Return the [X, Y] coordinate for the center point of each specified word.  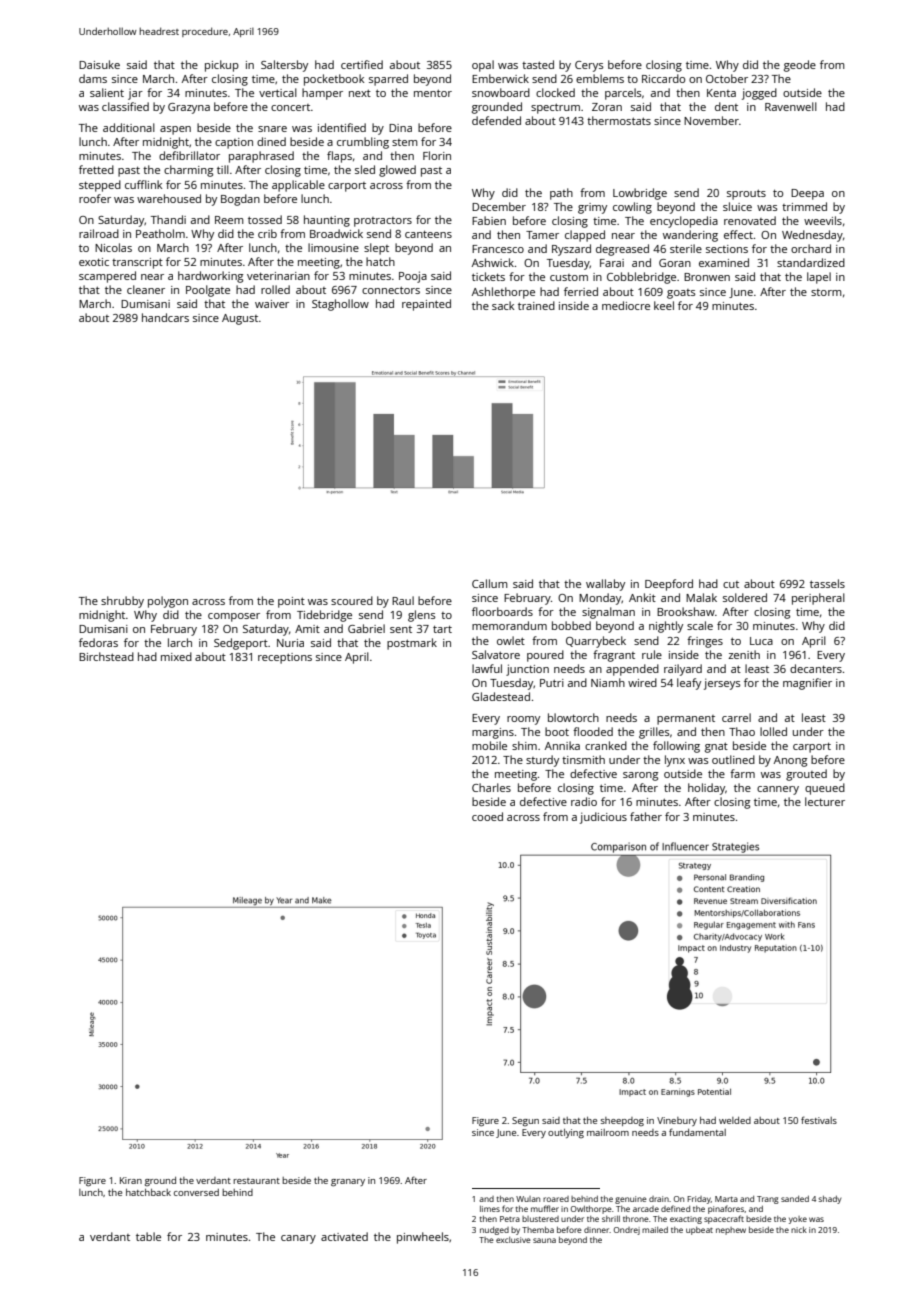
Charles [491, 787]
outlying [566, 1133]
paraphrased [261, 157]
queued [825, 789]
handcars [165, 317]
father [646, 816]
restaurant [256, 1181]
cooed [487, 816]
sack [503, 305]
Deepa [807, 194]
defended [496, 120]
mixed [176, 656]
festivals [819, 1120]
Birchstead [106, 656]
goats [681, 294]
